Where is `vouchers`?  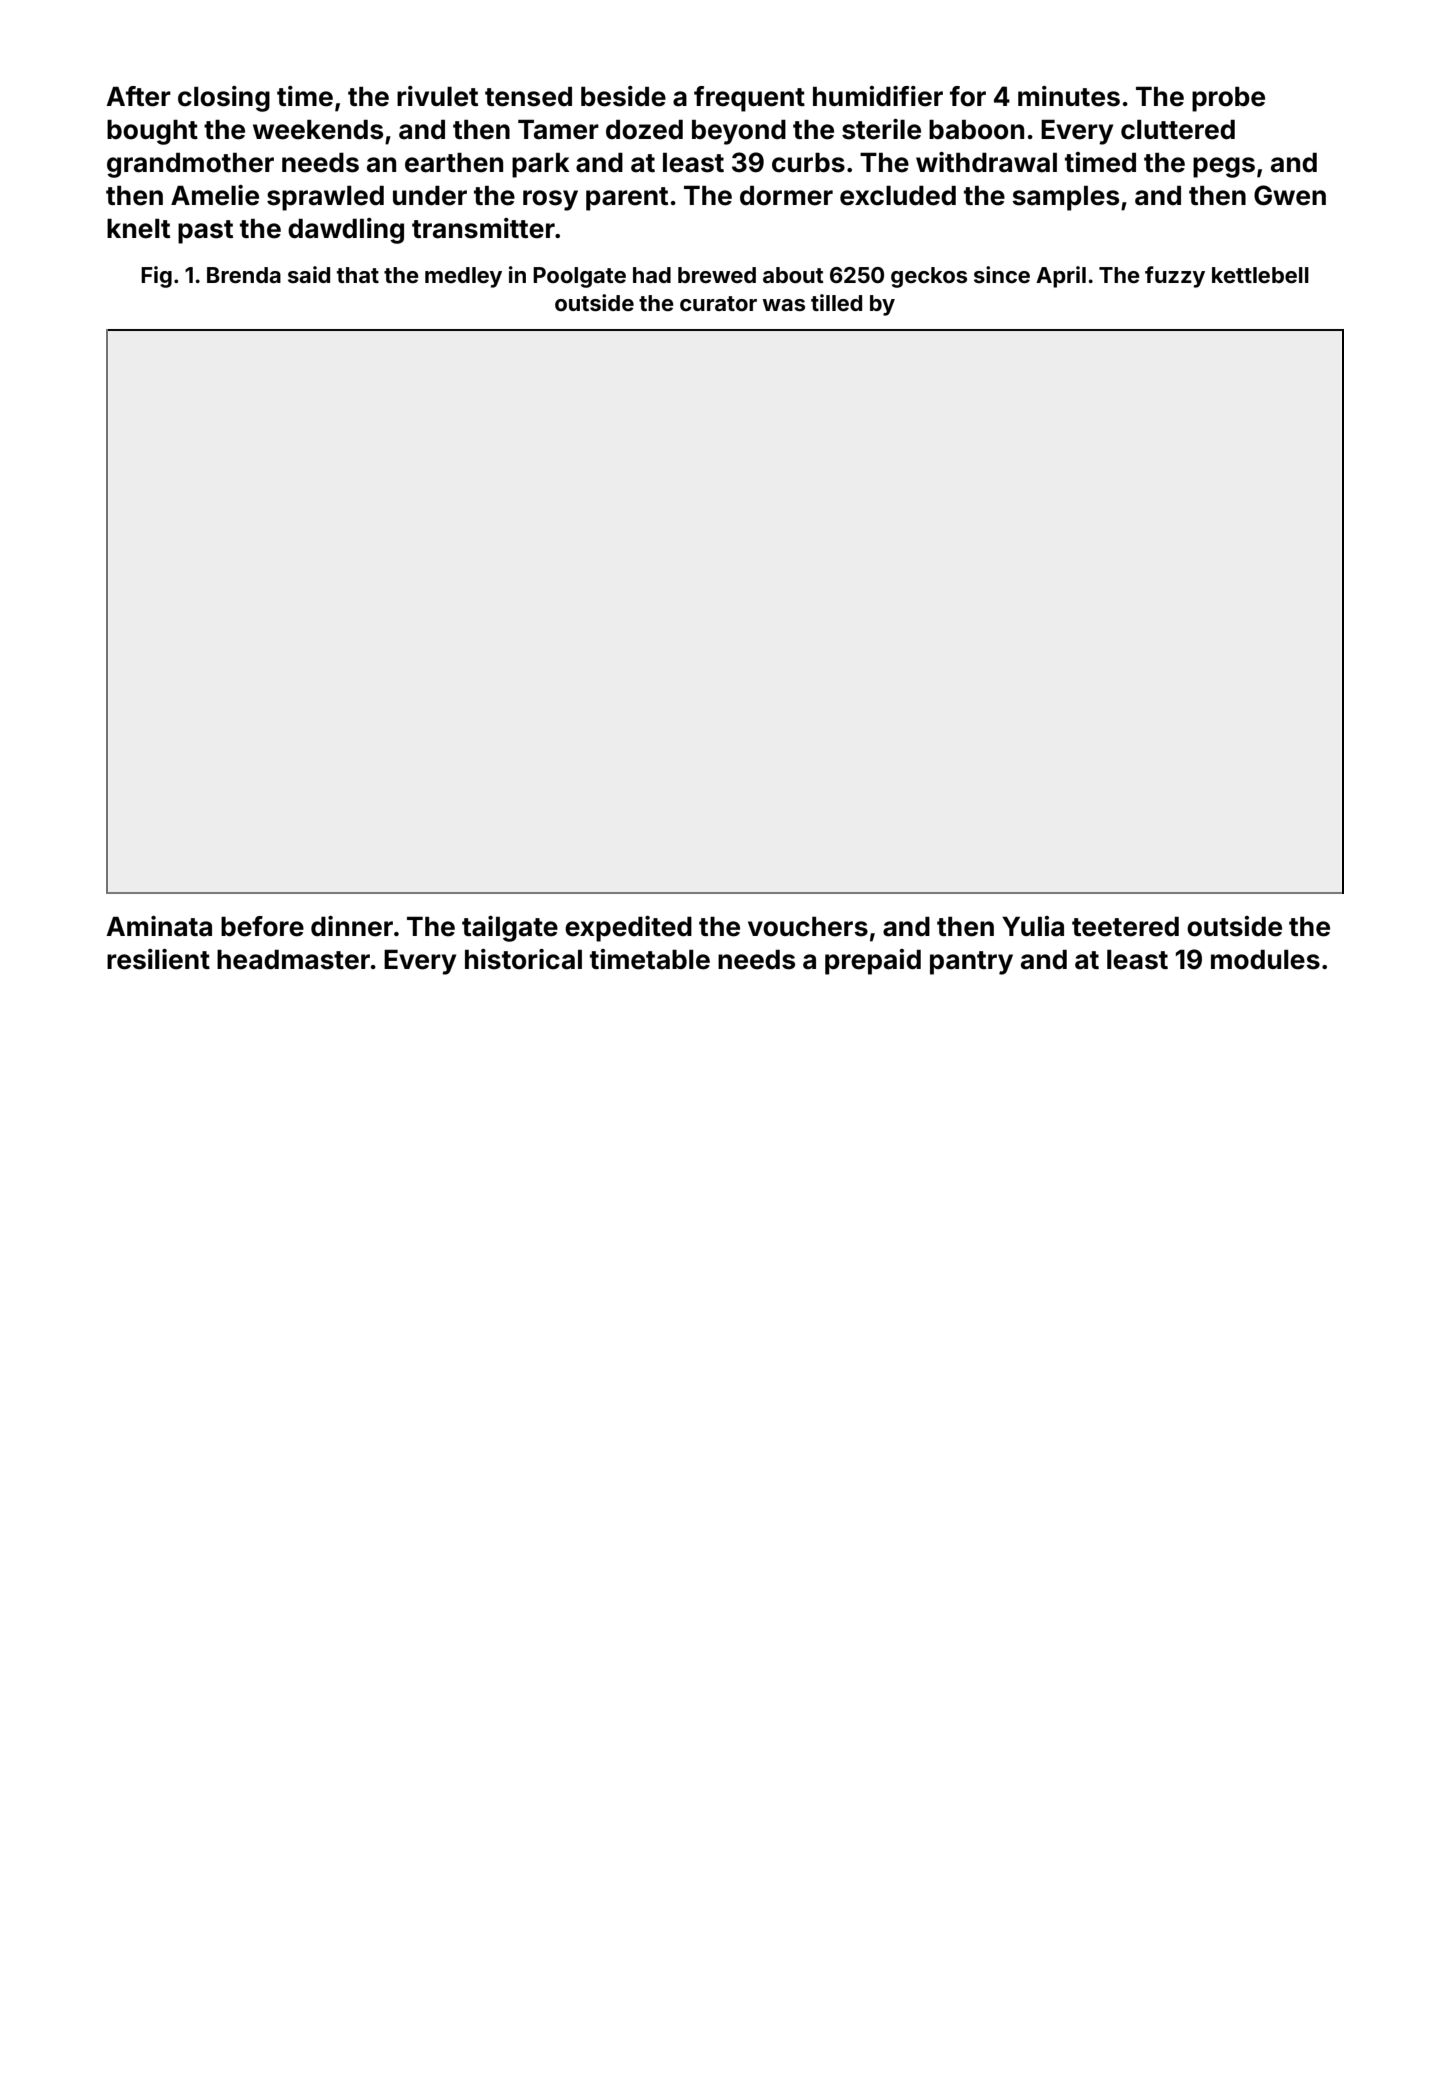
vouchers is located at coordinates (808, 927).
